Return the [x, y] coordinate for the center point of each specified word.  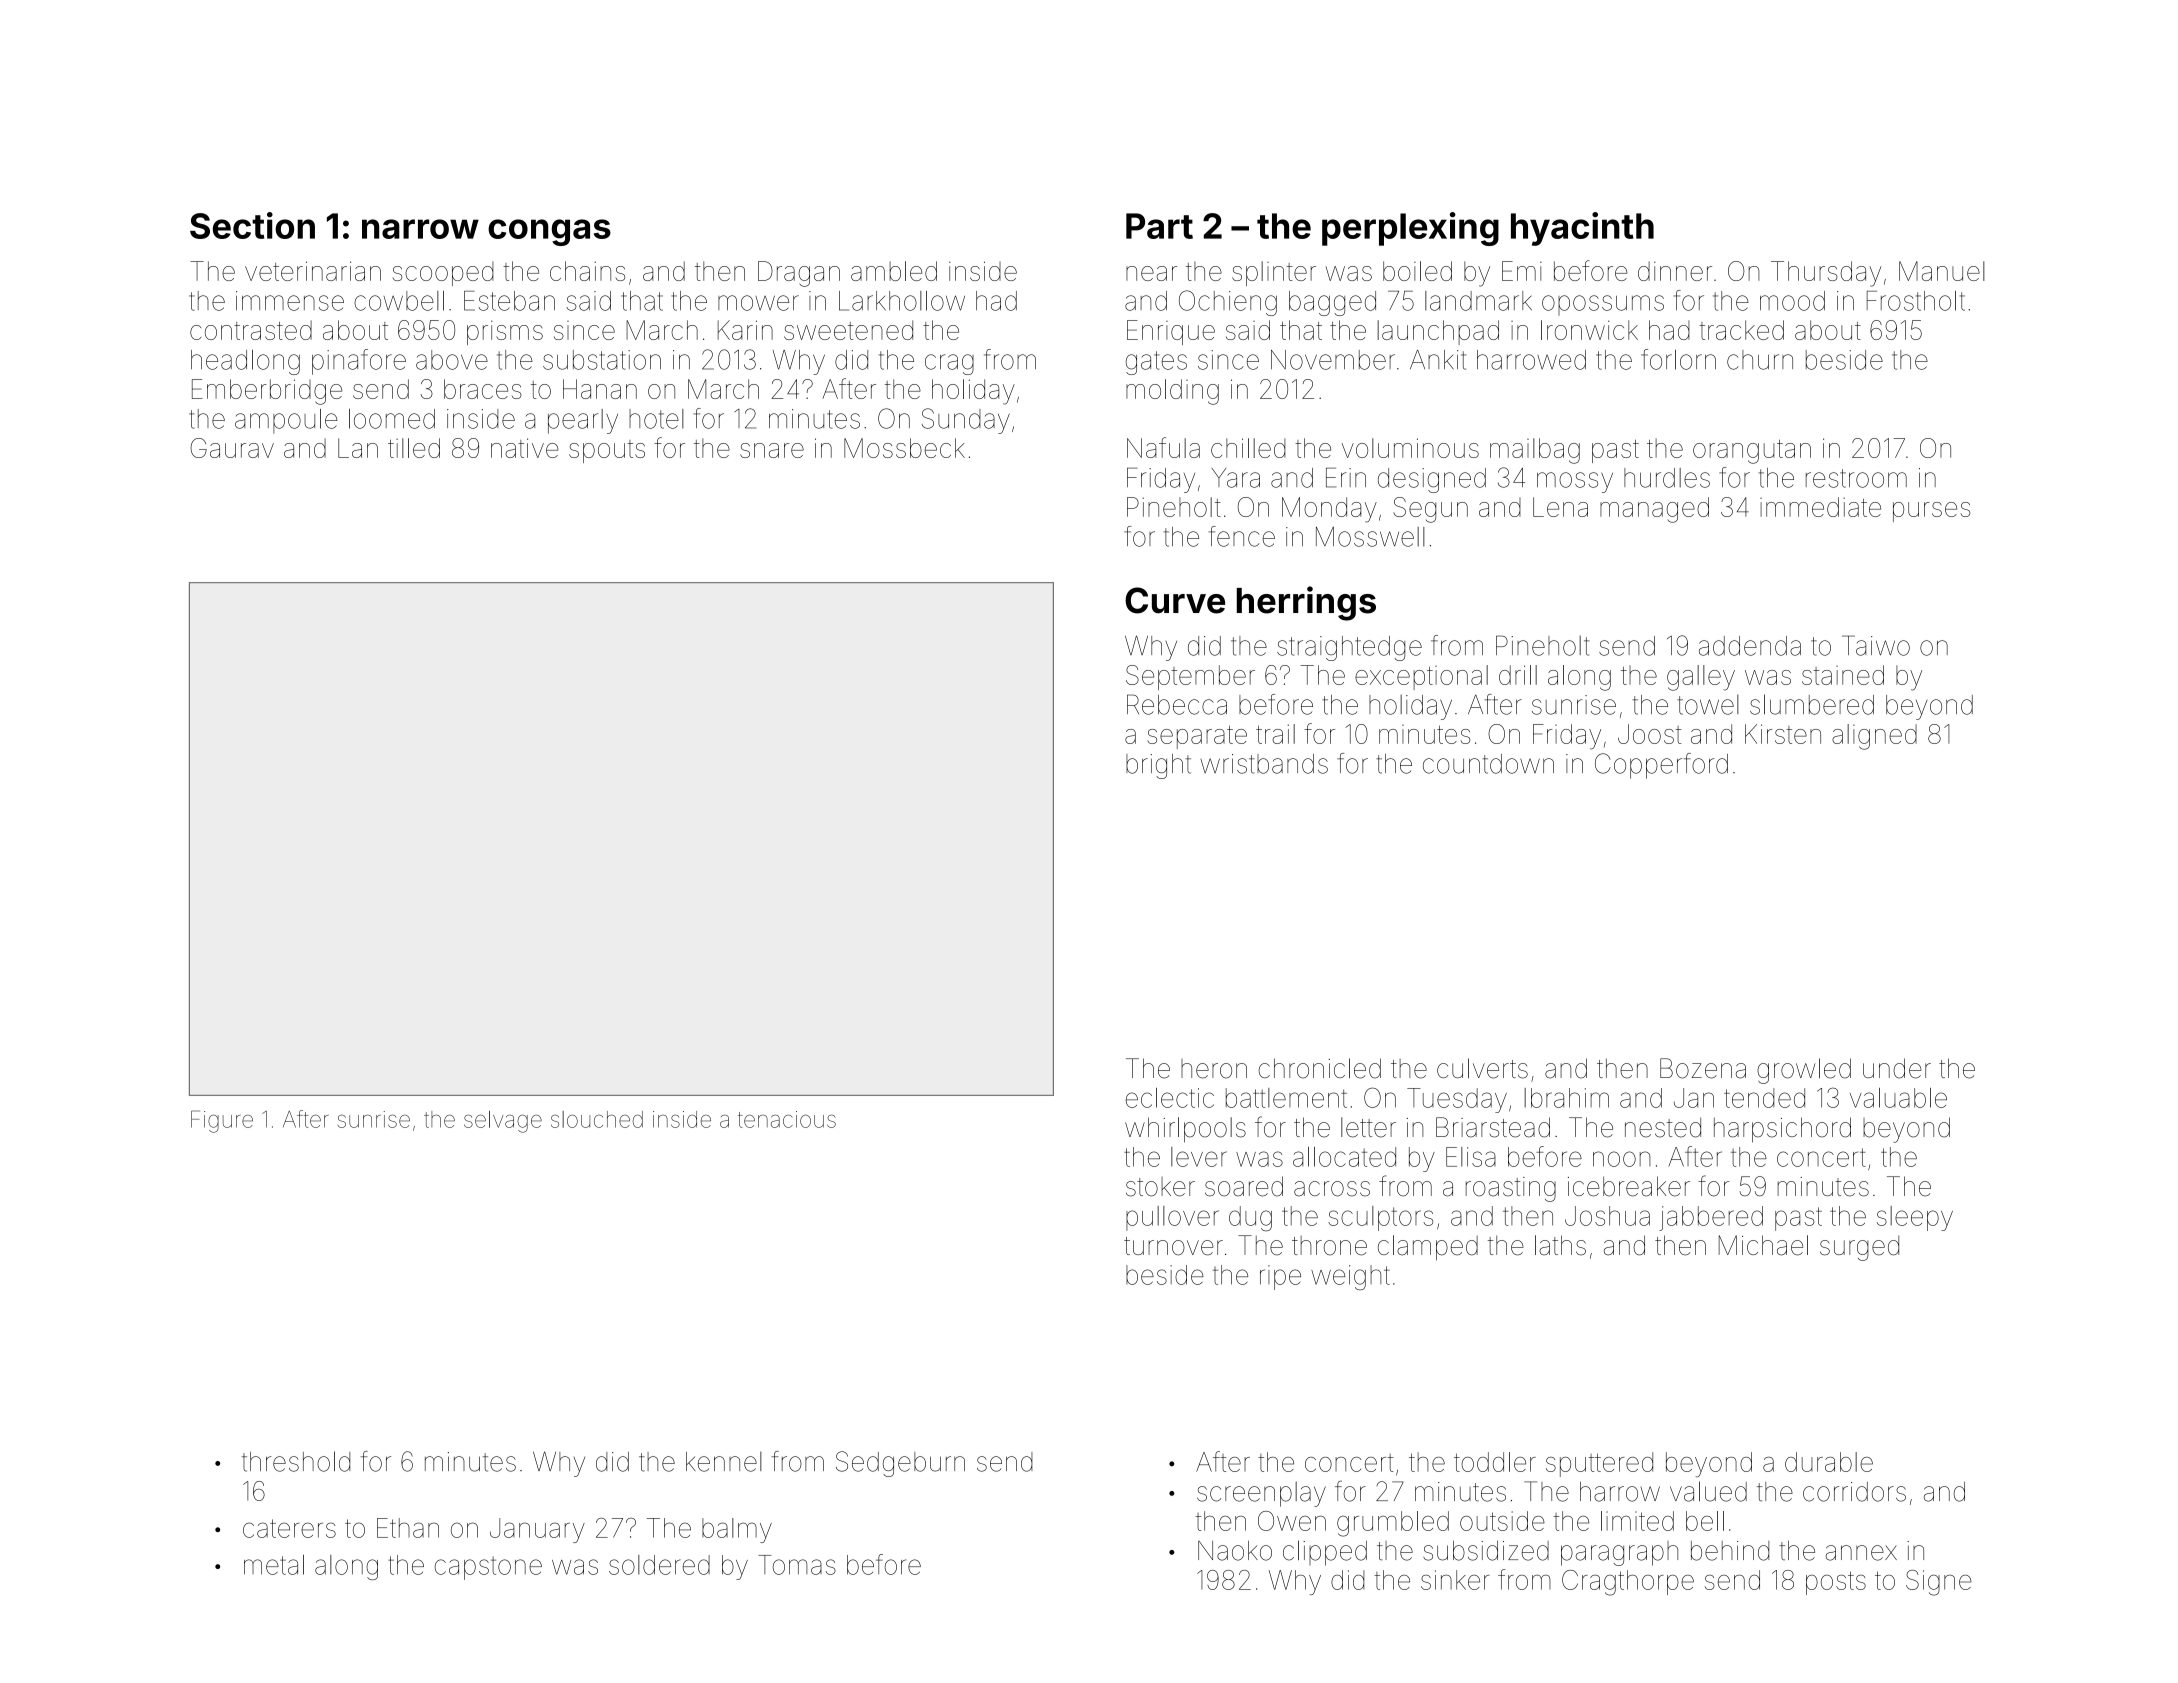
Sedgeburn [900, 1464]
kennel [724, 1461]
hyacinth [1582, 229]
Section [252, 225]
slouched [597, 1119]
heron [1214, 1069]
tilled [414, 448]
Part [1159, 226]
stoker [1160, 1187]
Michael [1763, 1245]
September [1190, 677]
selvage [503, 1122]
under [1897, 1068]
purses [1931, 512]
